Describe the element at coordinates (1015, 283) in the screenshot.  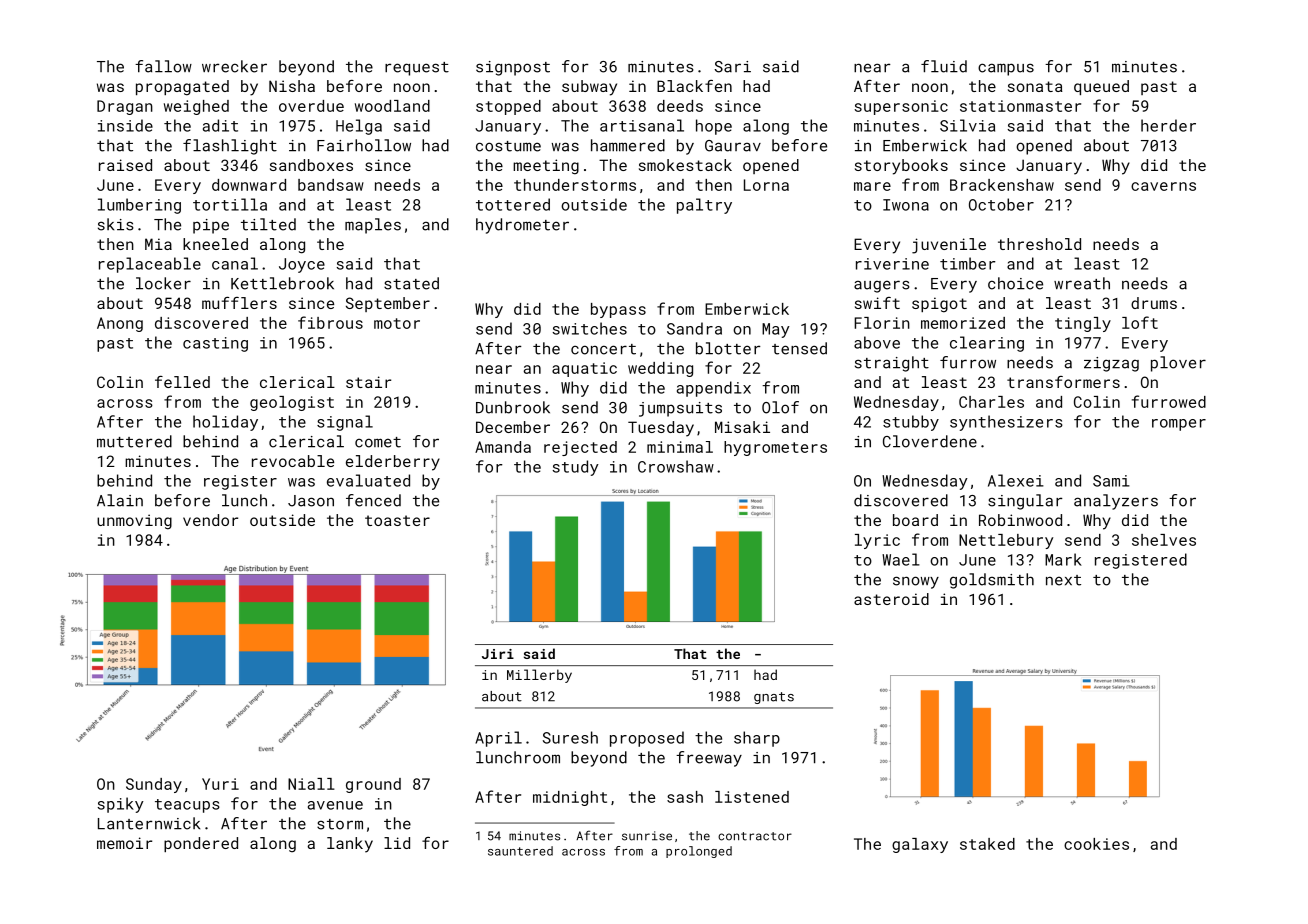
I see `choice` at that location.
